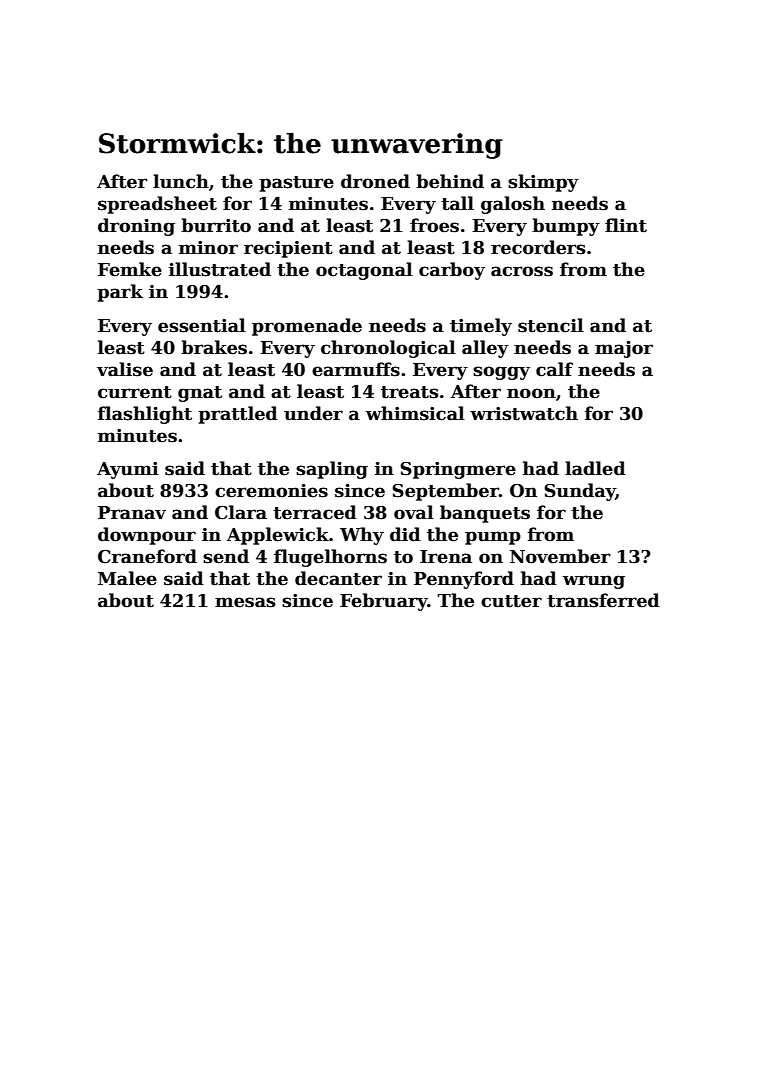 This image has height=1075, width=758. Describe the element at coordinates (434, 225) in the image. I see `froes` at that location.
